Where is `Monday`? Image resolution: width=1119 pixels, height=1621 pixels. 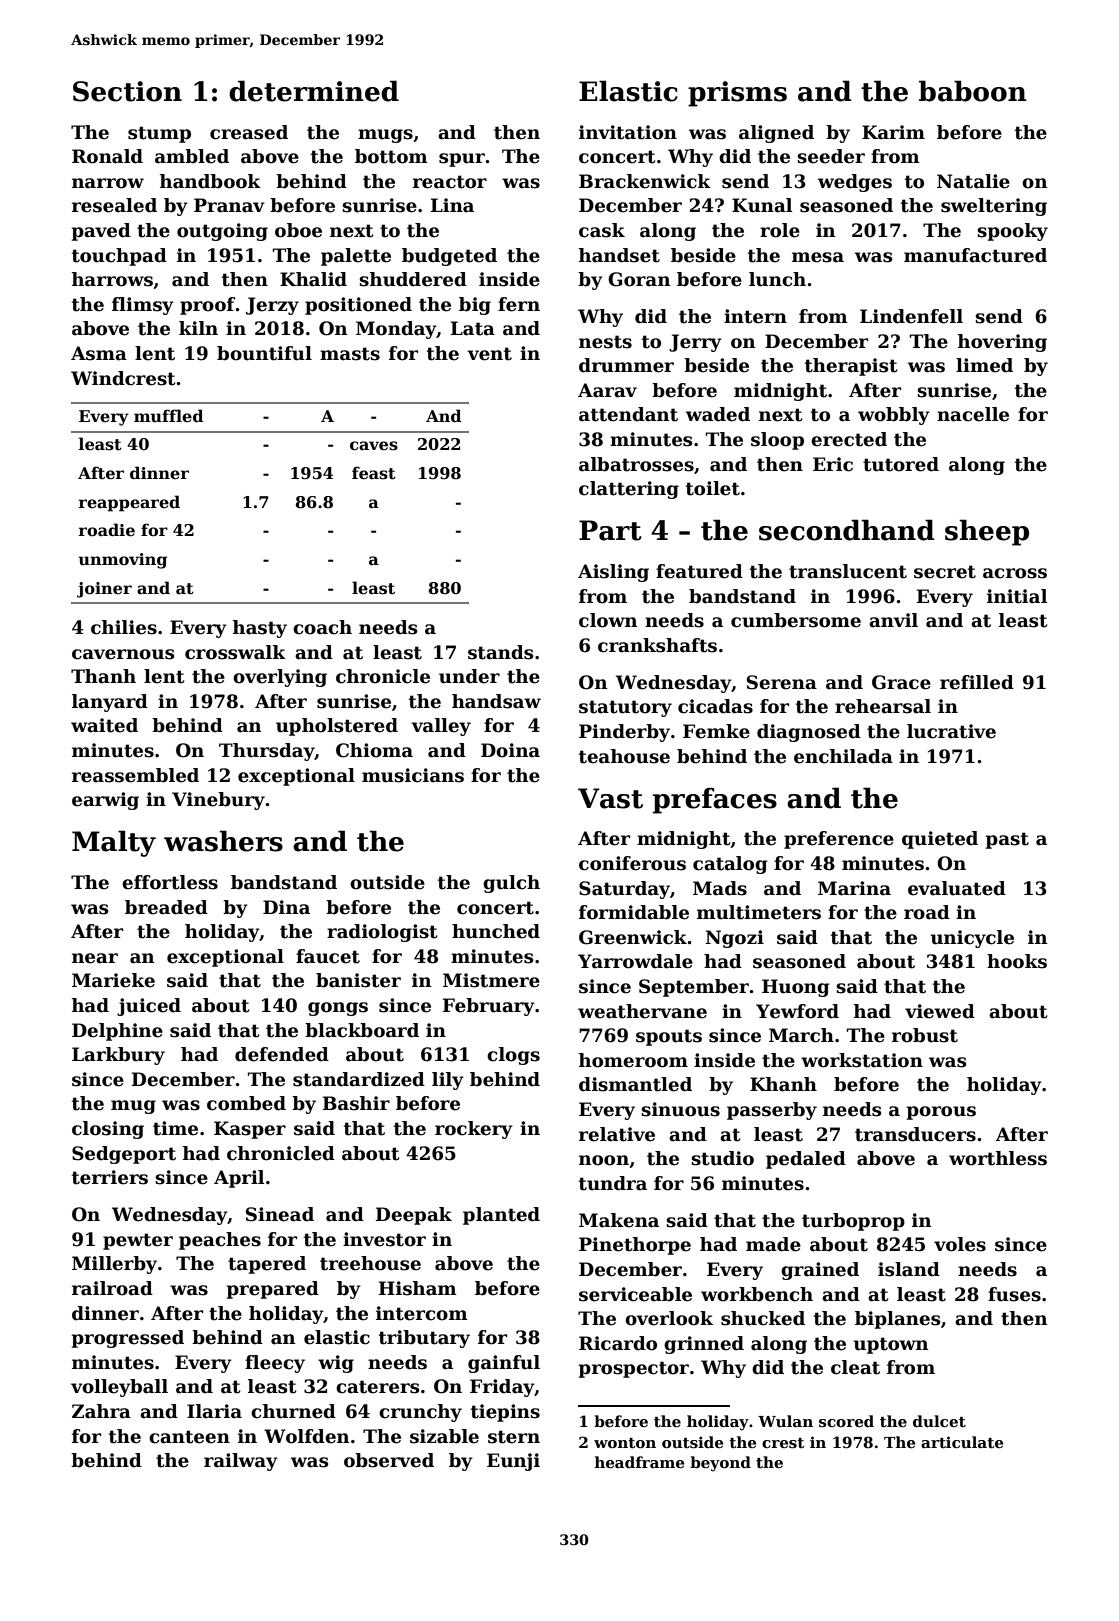
Monday is located at coordinates (396, 330).
